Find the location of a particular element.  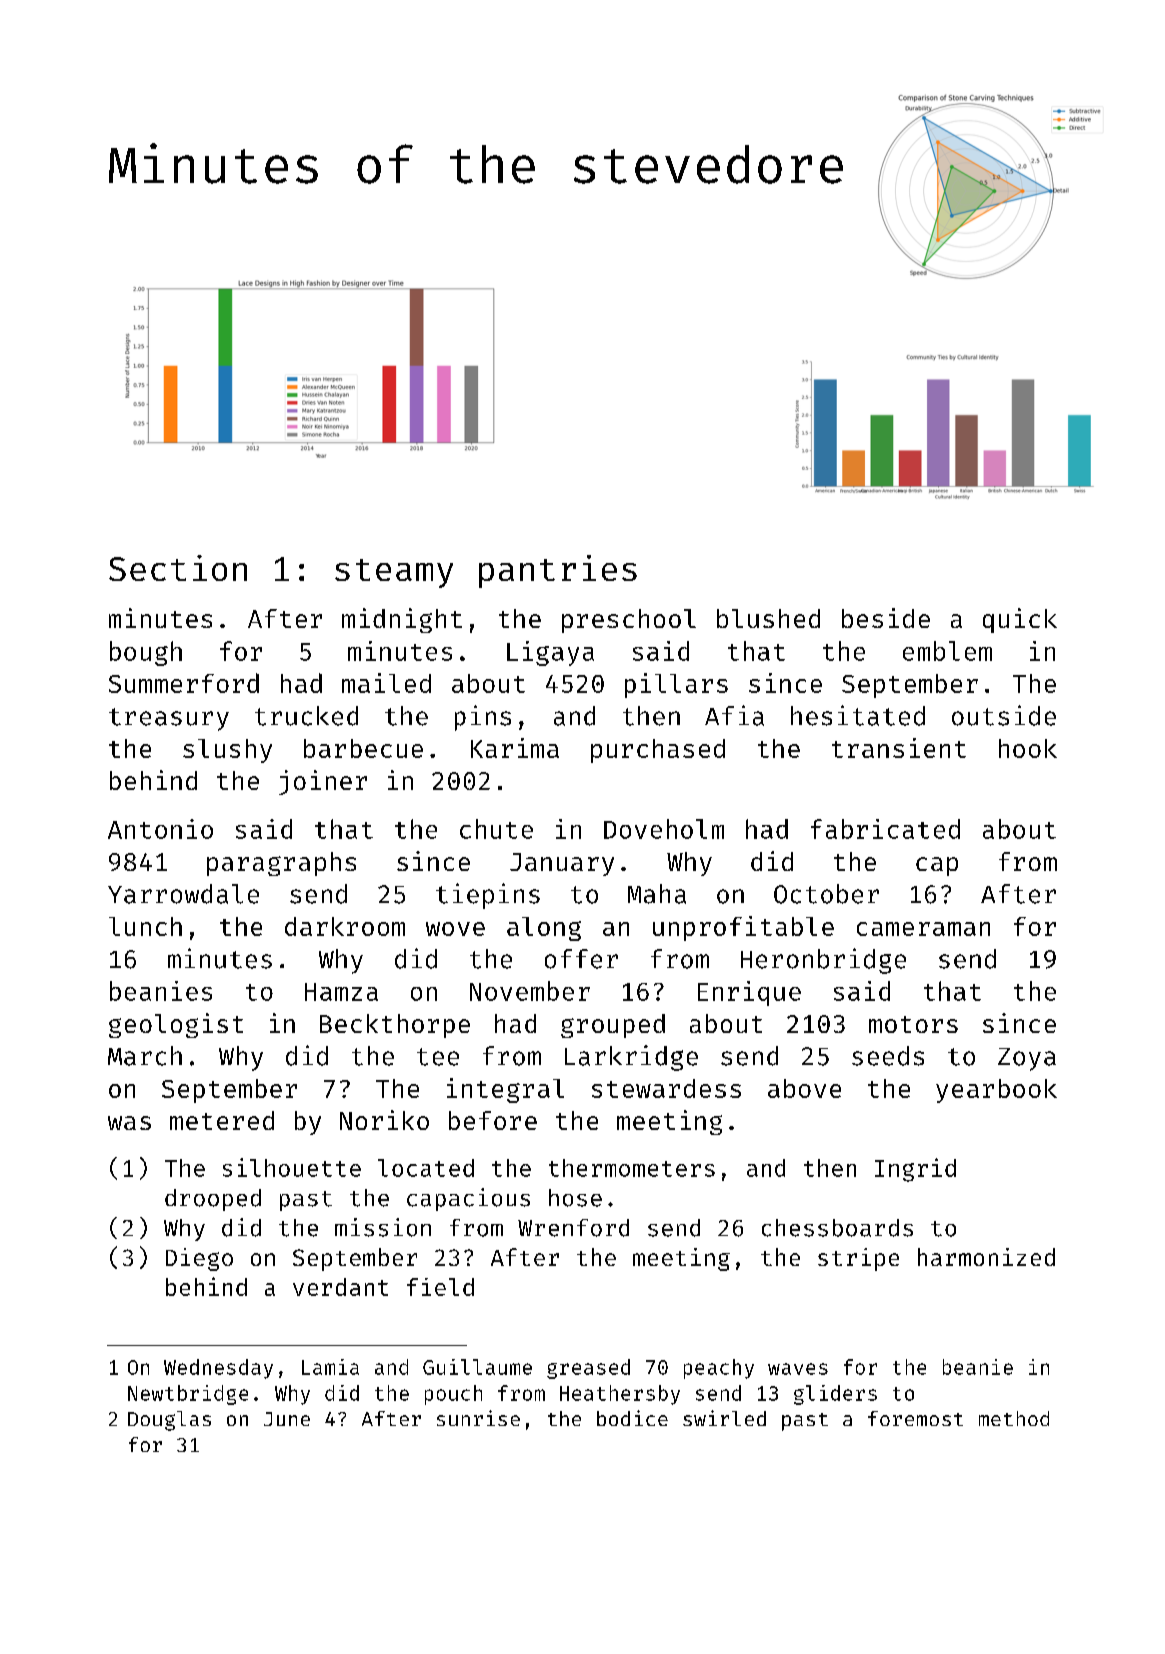

Diego is located at coordinates (199, 1259).
